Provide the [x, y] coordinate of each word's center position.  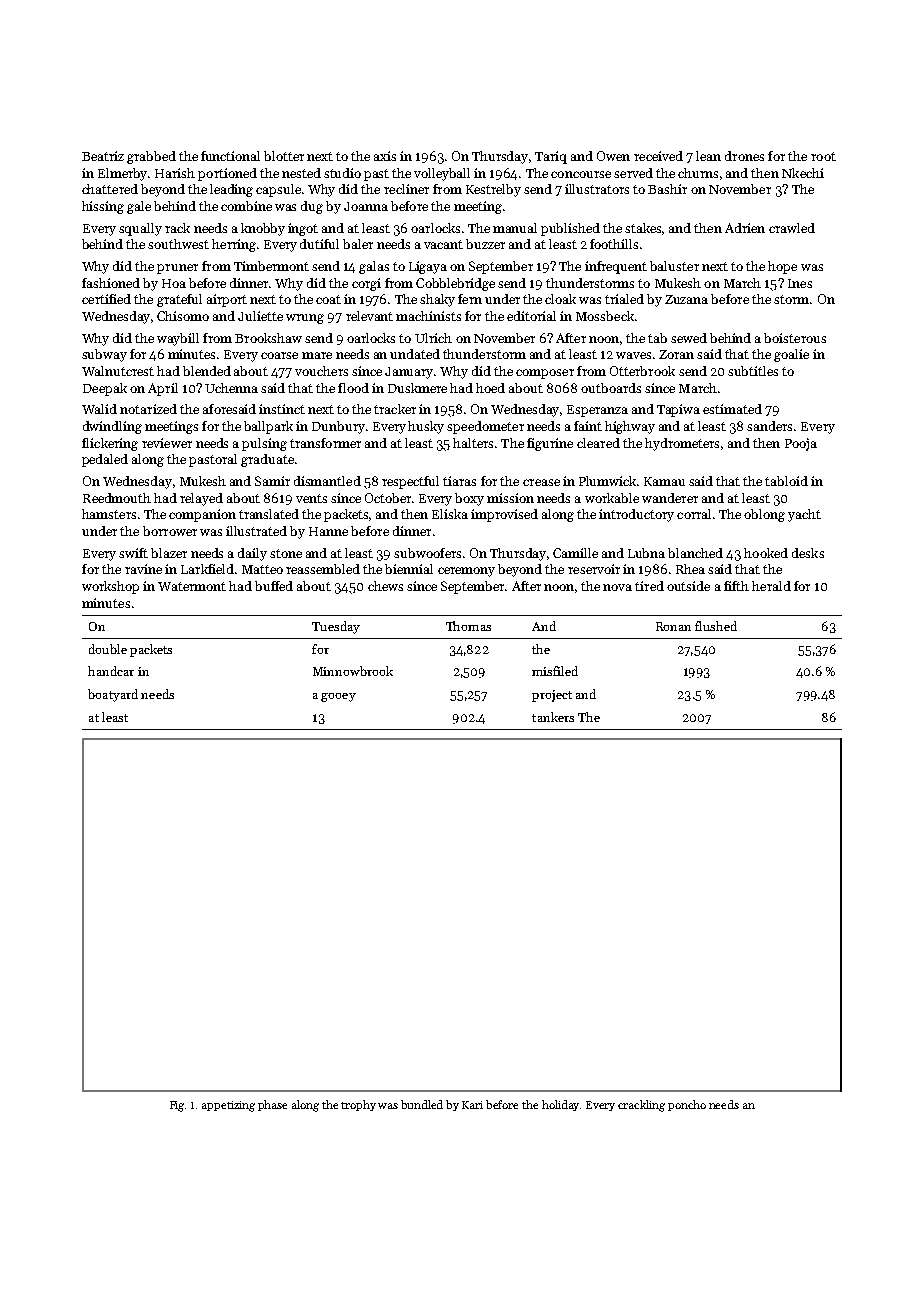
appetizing [228, 1106]
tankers [553, 717]
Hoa [174, 283]
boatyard [113, 695]
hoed [490, 388]
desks [808, 553]
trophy [358, 1105]
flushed [716, 626]
